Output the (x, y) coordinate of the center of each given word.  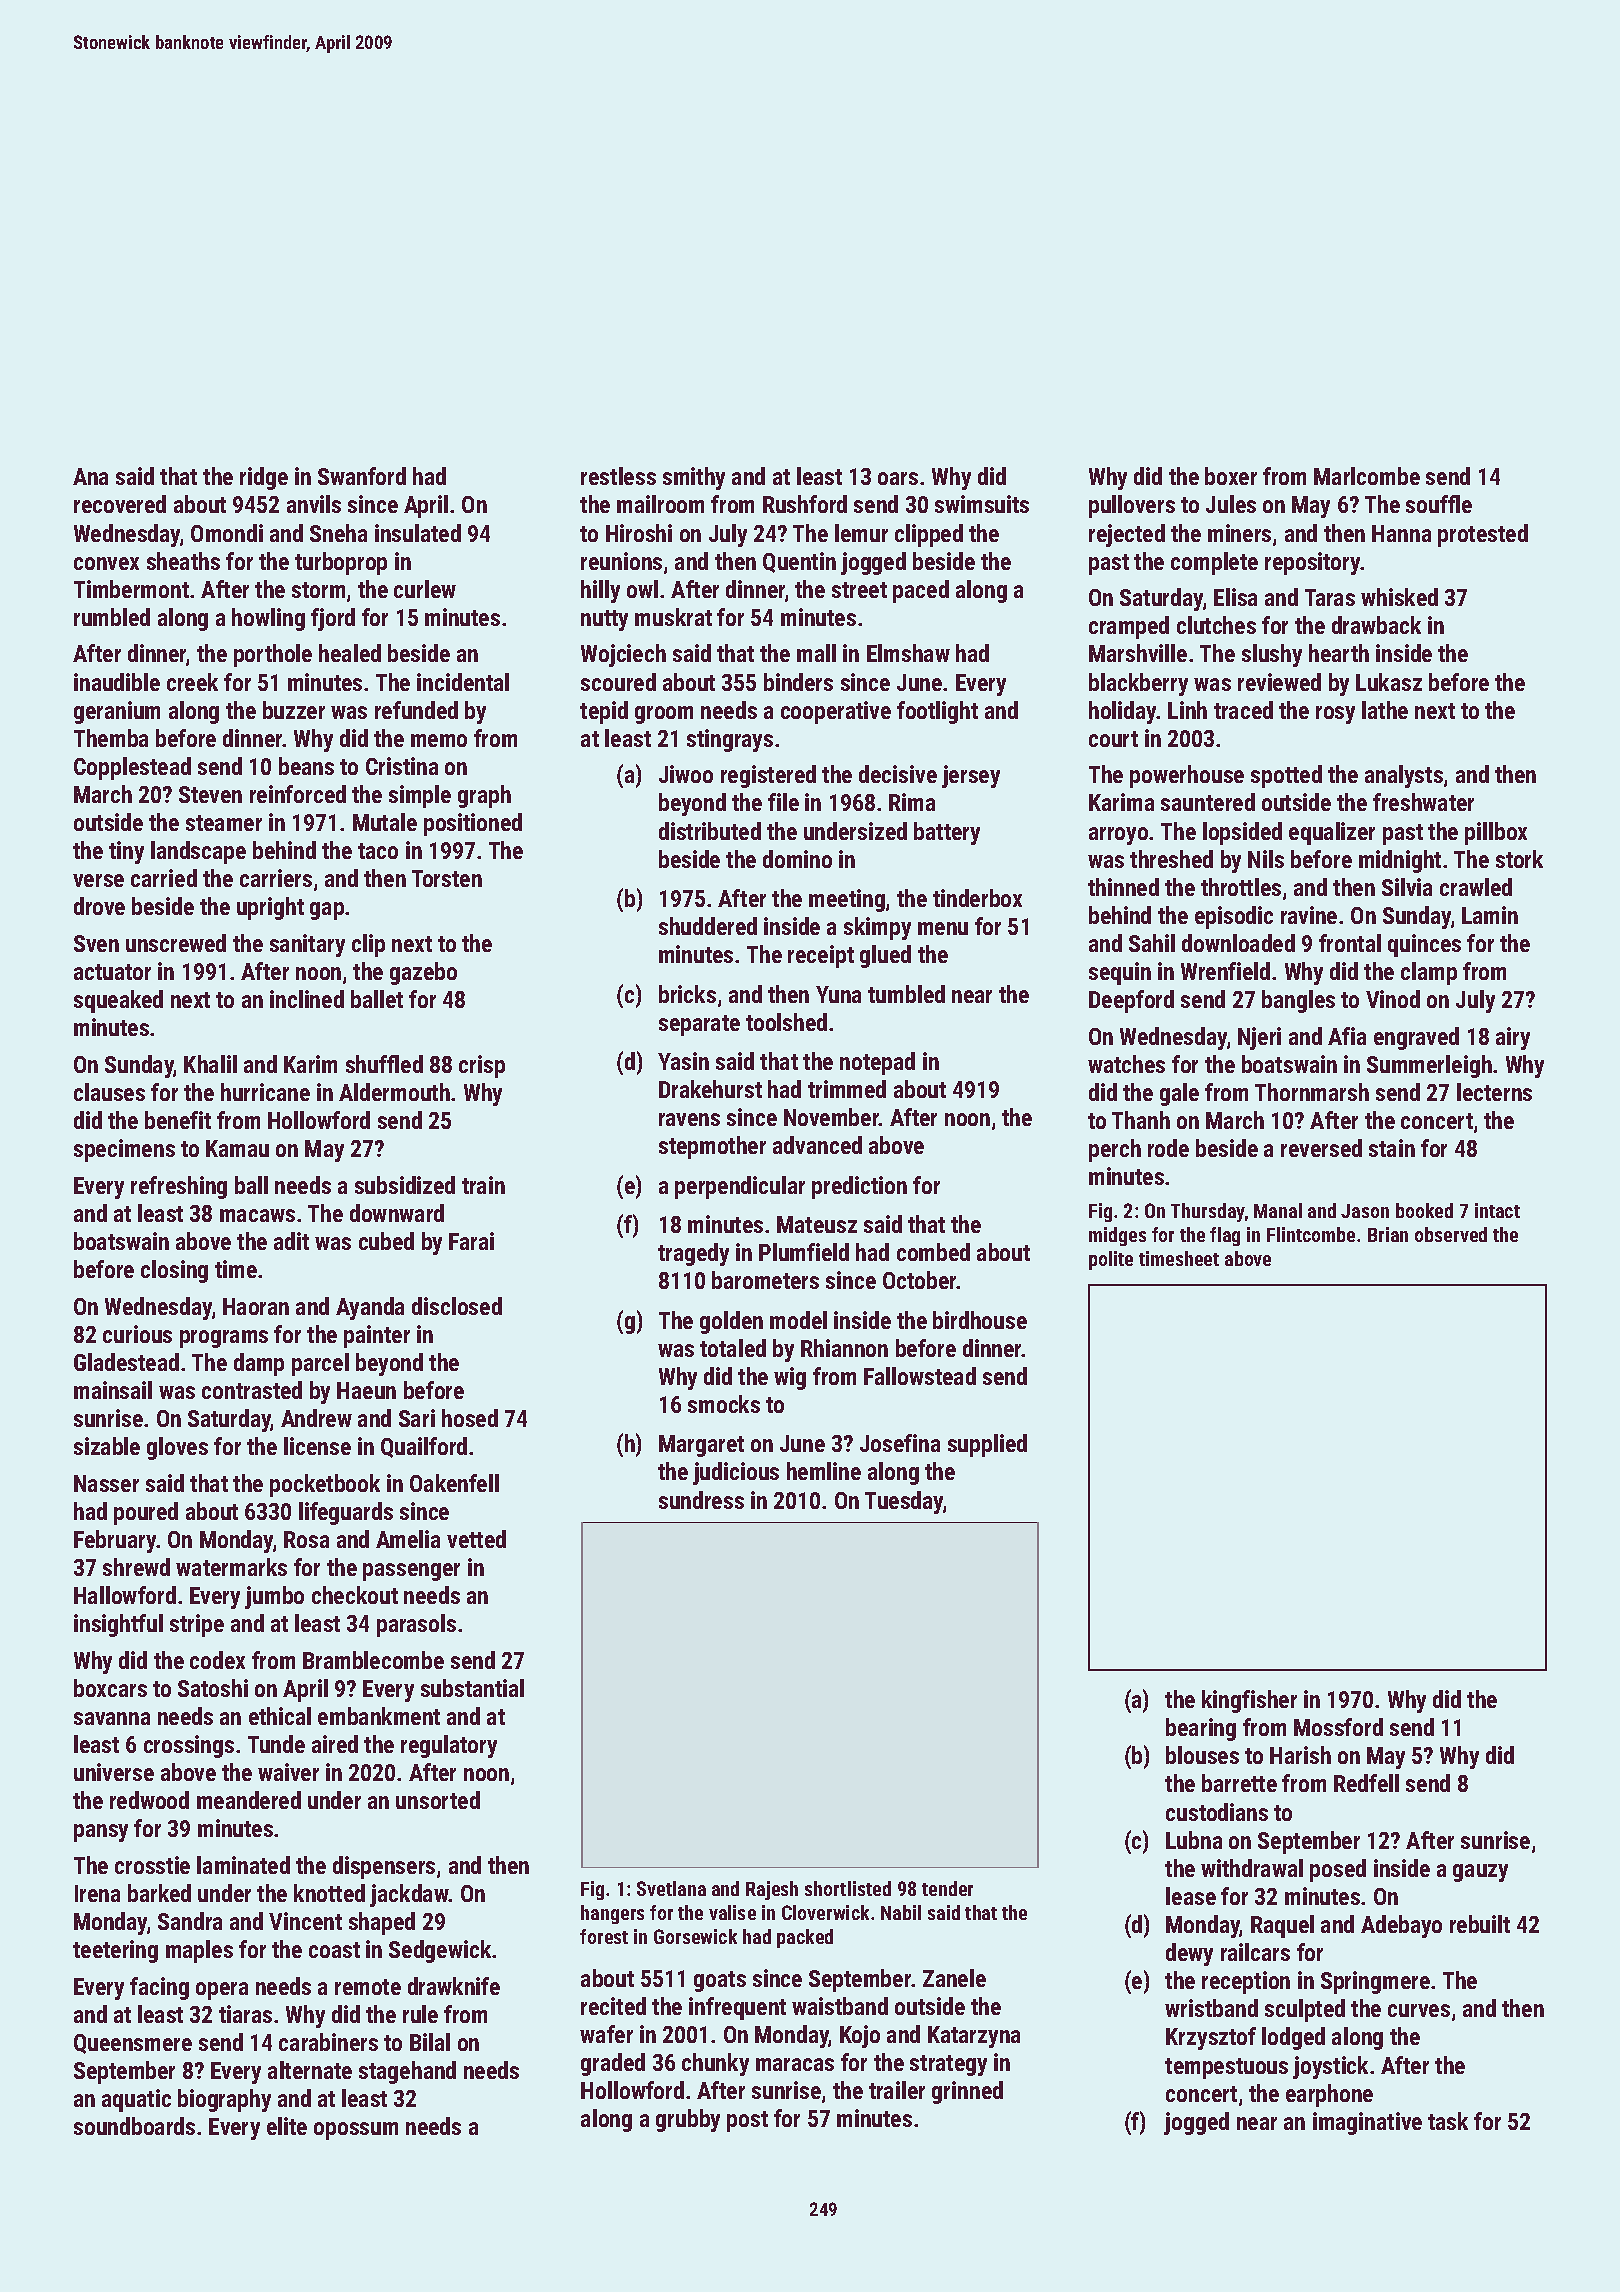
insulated (418, 533)
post (747, 2121)
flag (1225, 1236)
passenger (411, 1572)
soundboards (134, 2126)
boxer (1231, 476)
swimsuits (982, 504)
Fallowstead (920, 1376)
